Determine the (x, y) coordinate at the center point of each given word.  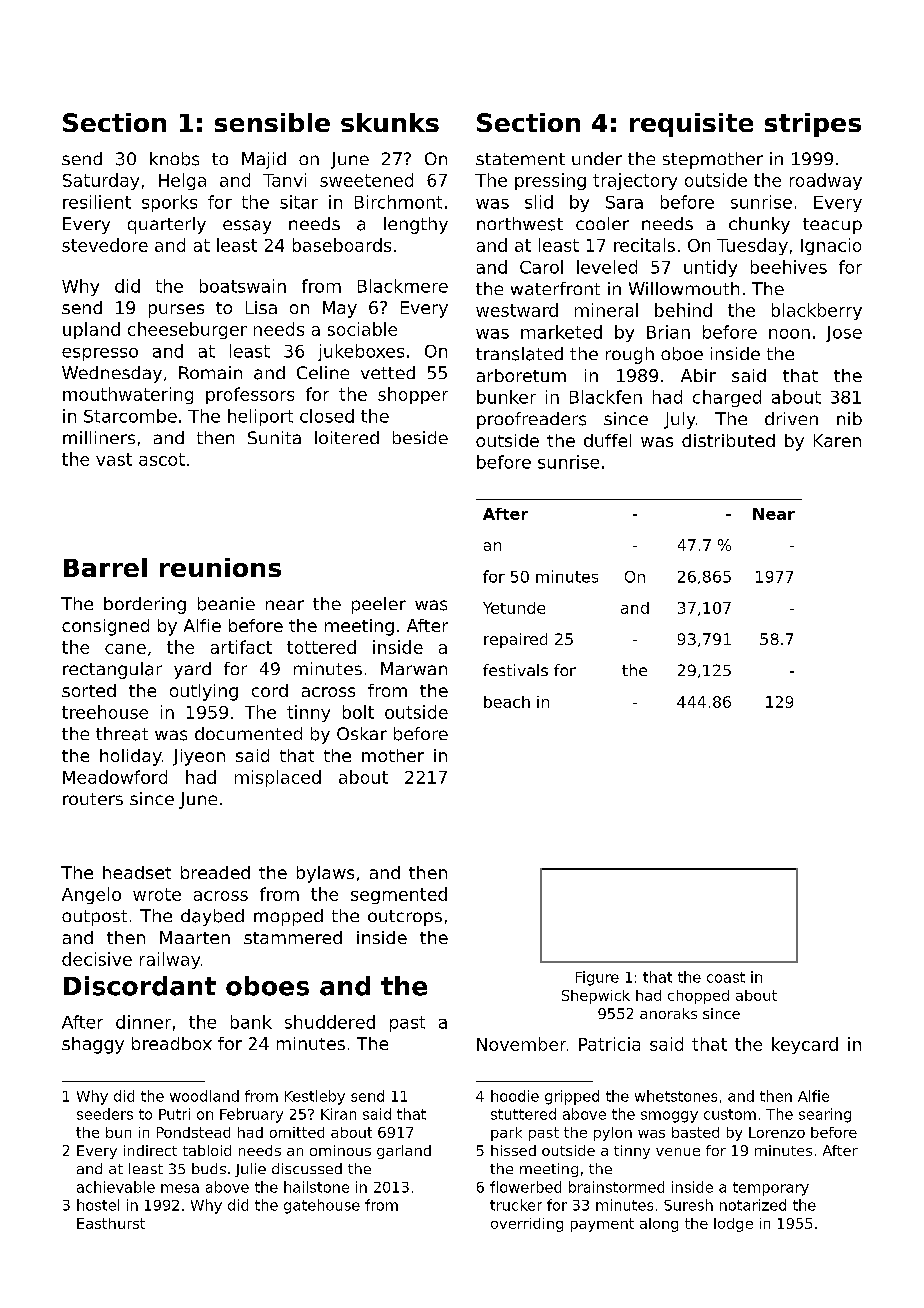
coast (726, 977)
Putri (174, 1114)
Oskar (362, 733)
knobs (174, 159)
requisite (691, 125)
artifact (241, 647)
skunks (390, 122)
